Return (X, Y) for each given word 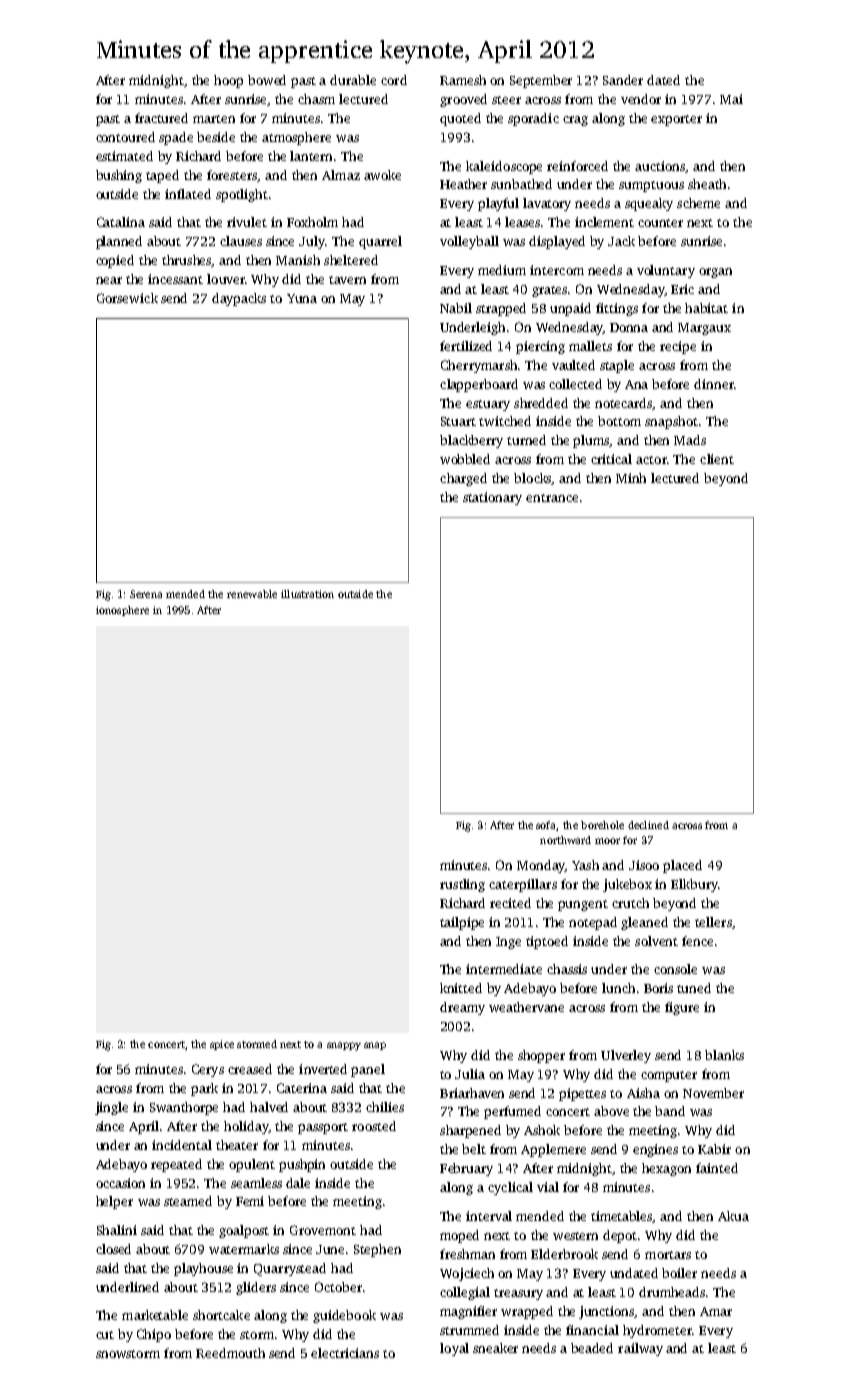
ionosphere (122, 611)
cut (105, 1335)
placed (682, 866)
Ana (636, 384)
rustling (462, 885)
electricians (345, 1353)
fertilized (466, 346)
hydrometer (657, 1331)
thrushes (187, 261)
